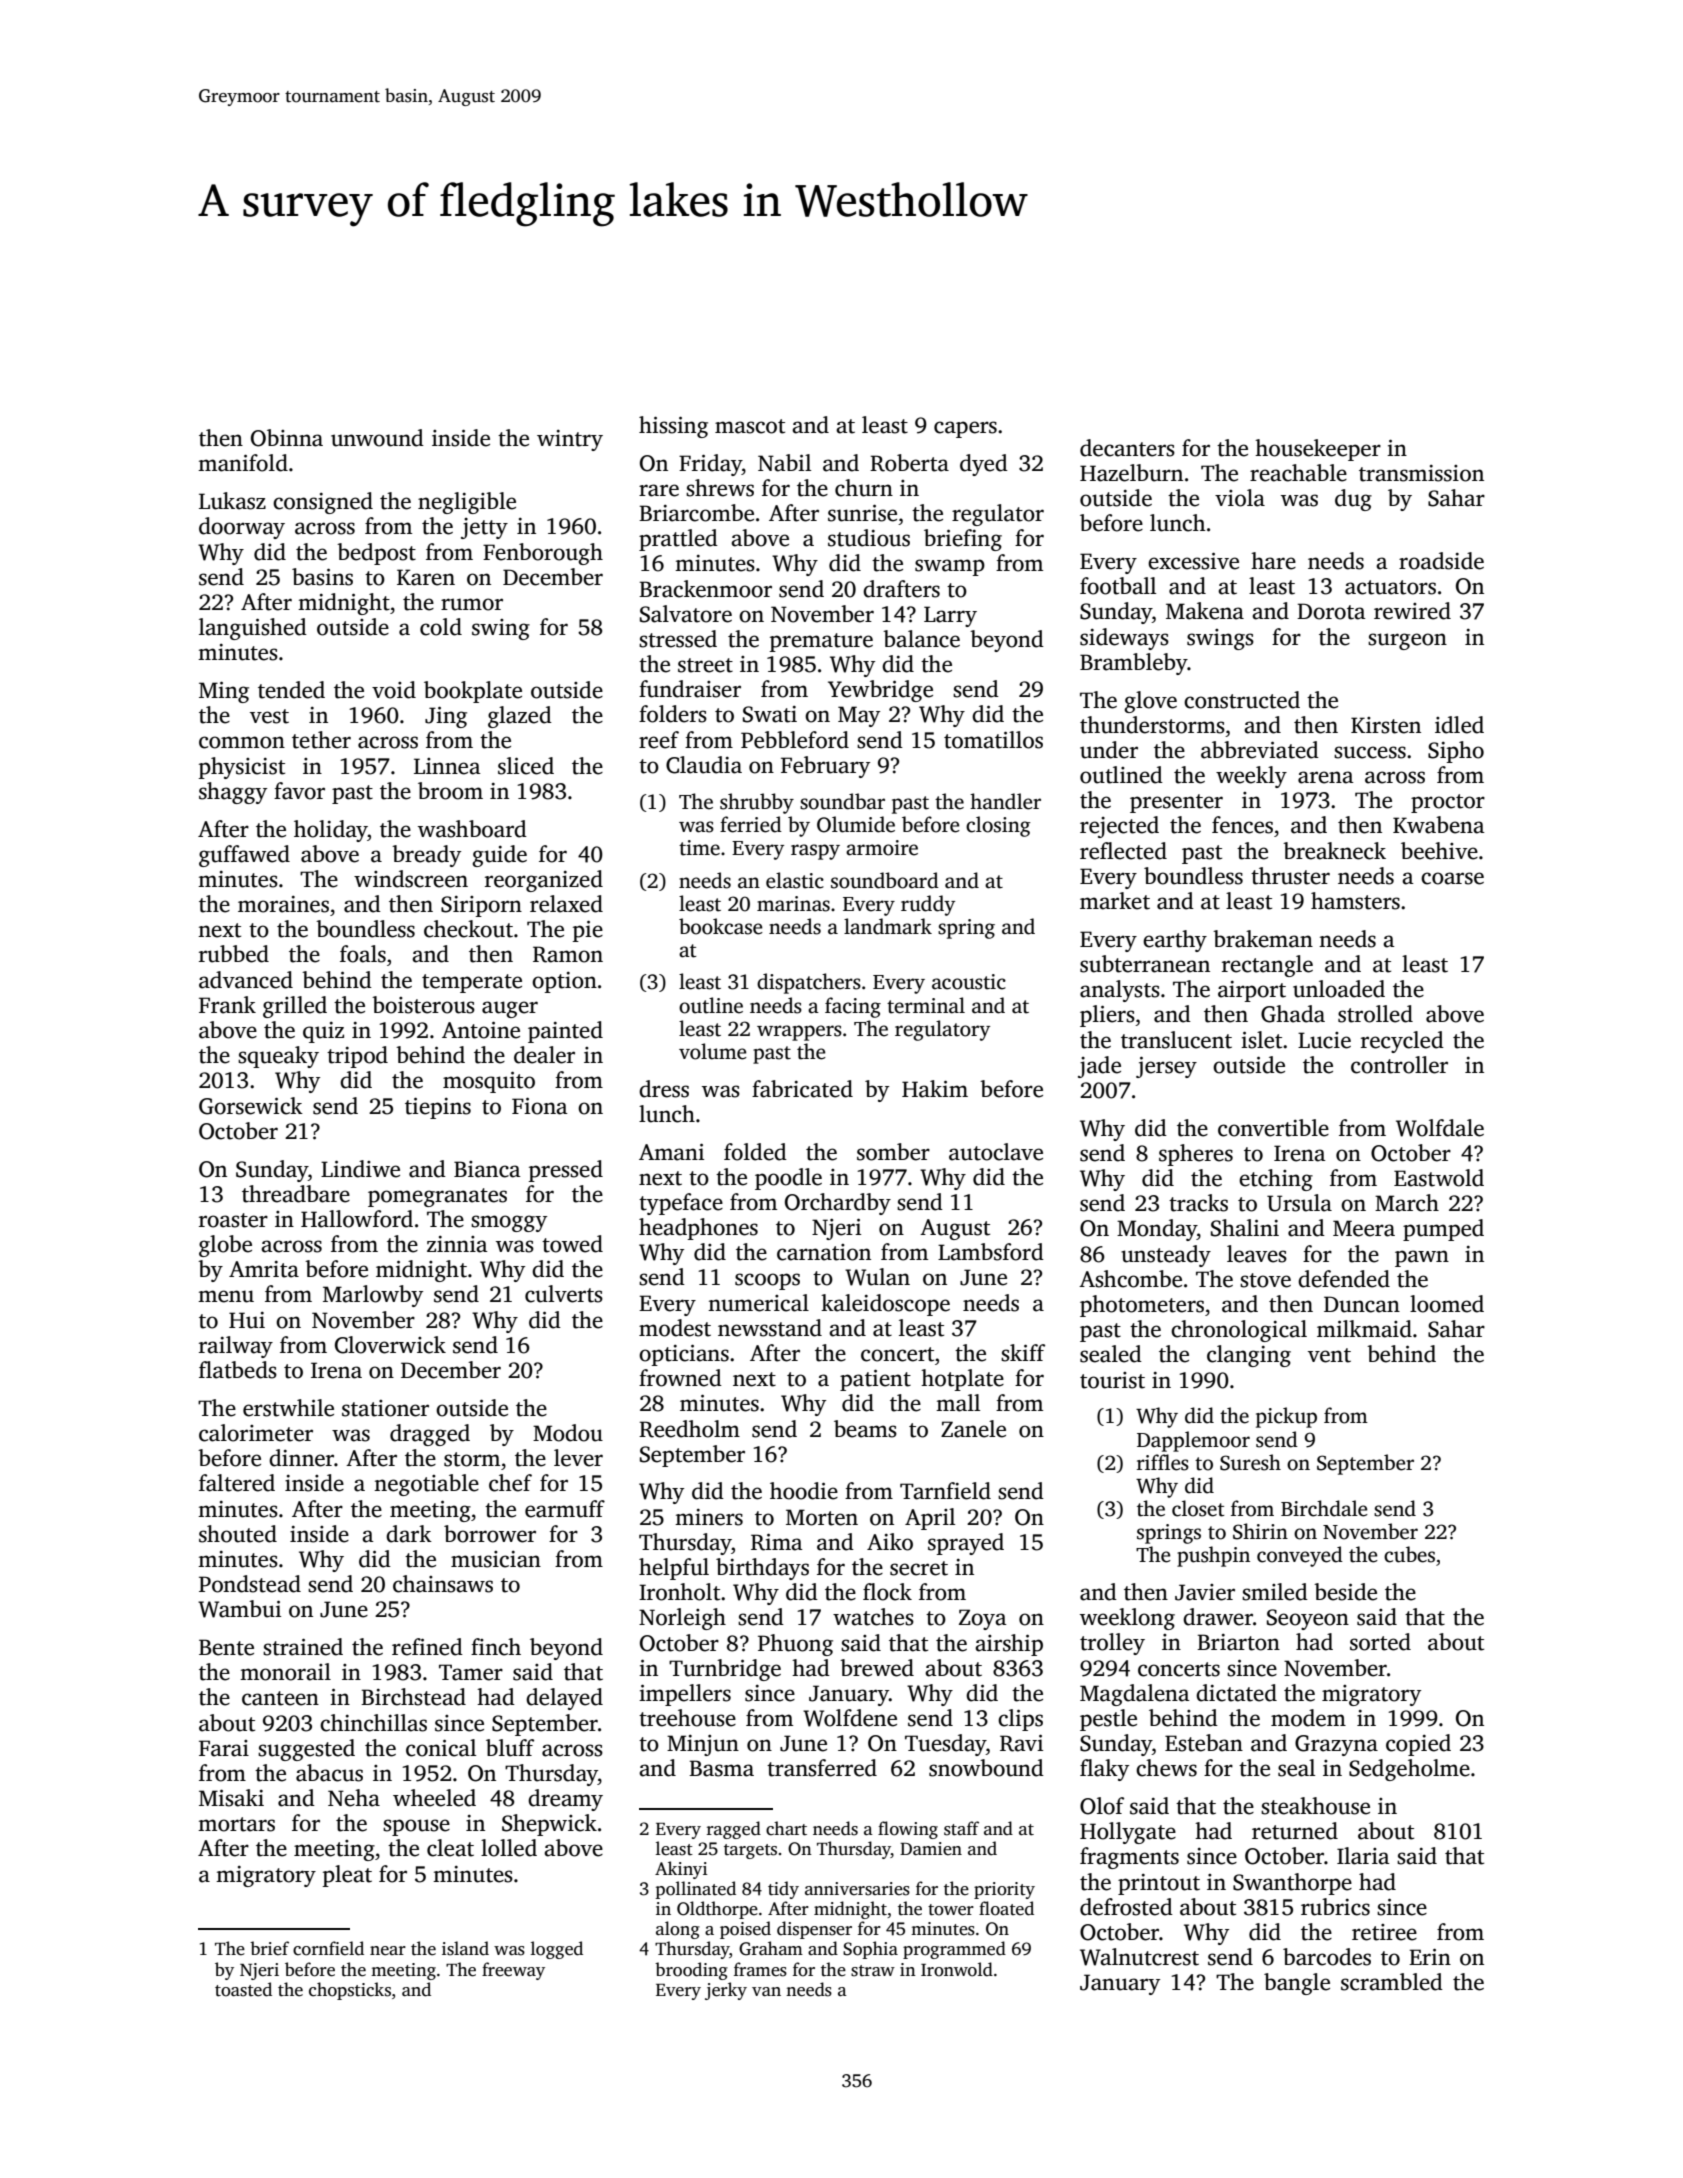  What do you see at coordinates (1263, 939) in the document?
I see `brakeman` at bounding box center [1263, 939].
